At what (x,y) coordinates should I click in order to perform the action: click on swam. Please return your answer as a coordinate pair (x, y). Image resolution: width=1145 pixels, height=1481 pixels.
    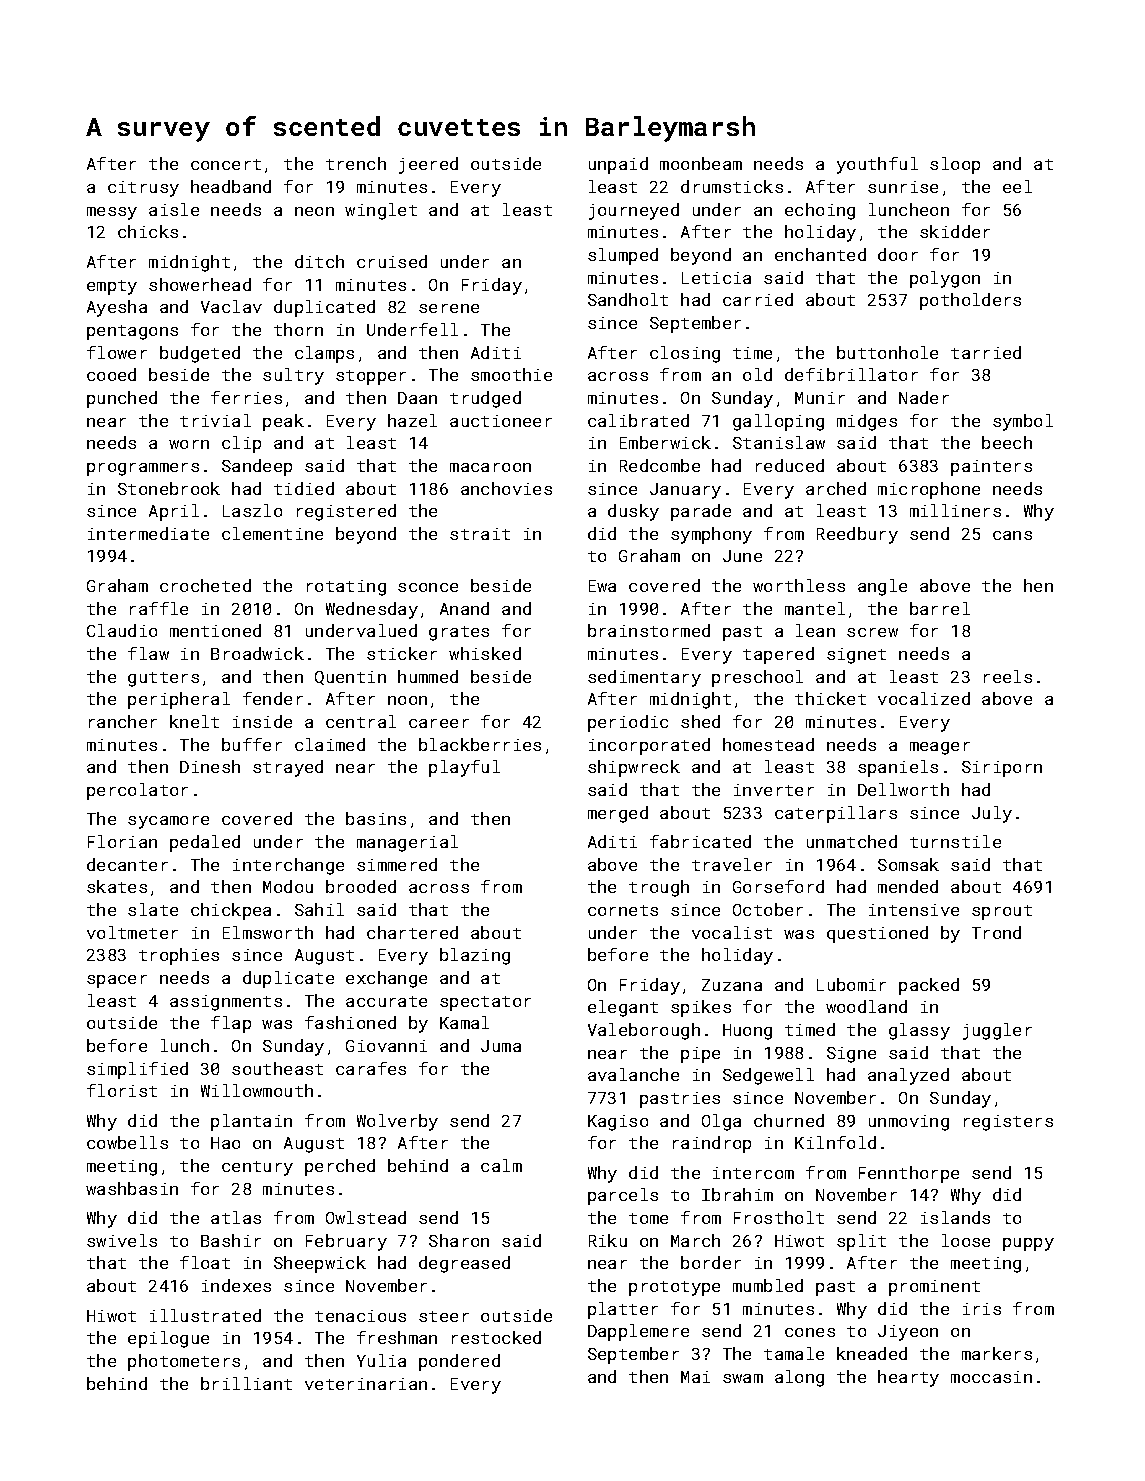
    Looking at the image, I should click on (743, 1378).
